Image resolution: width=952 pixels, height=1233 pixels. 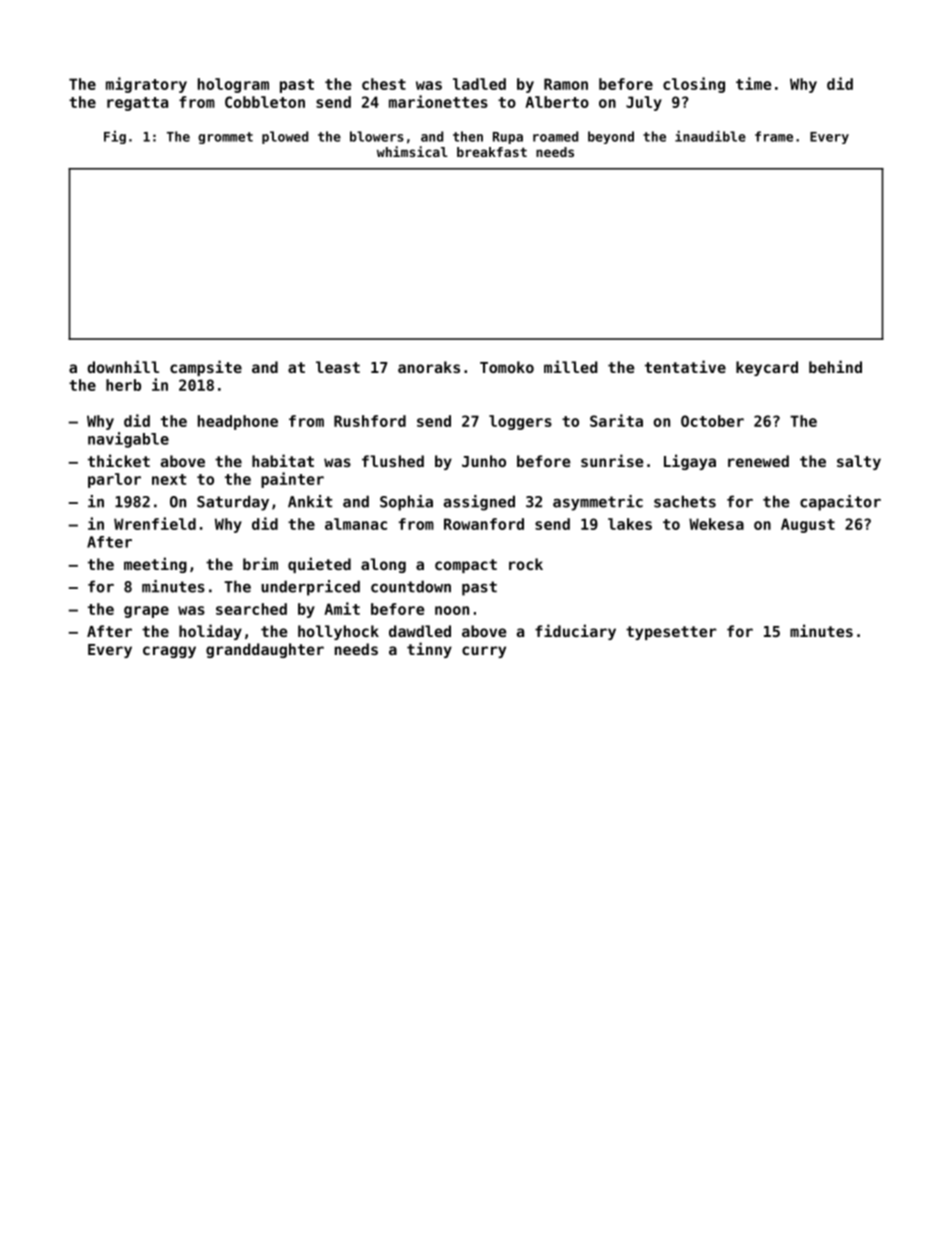 I want to click on asymmetric, so click(x=598, y=503).
